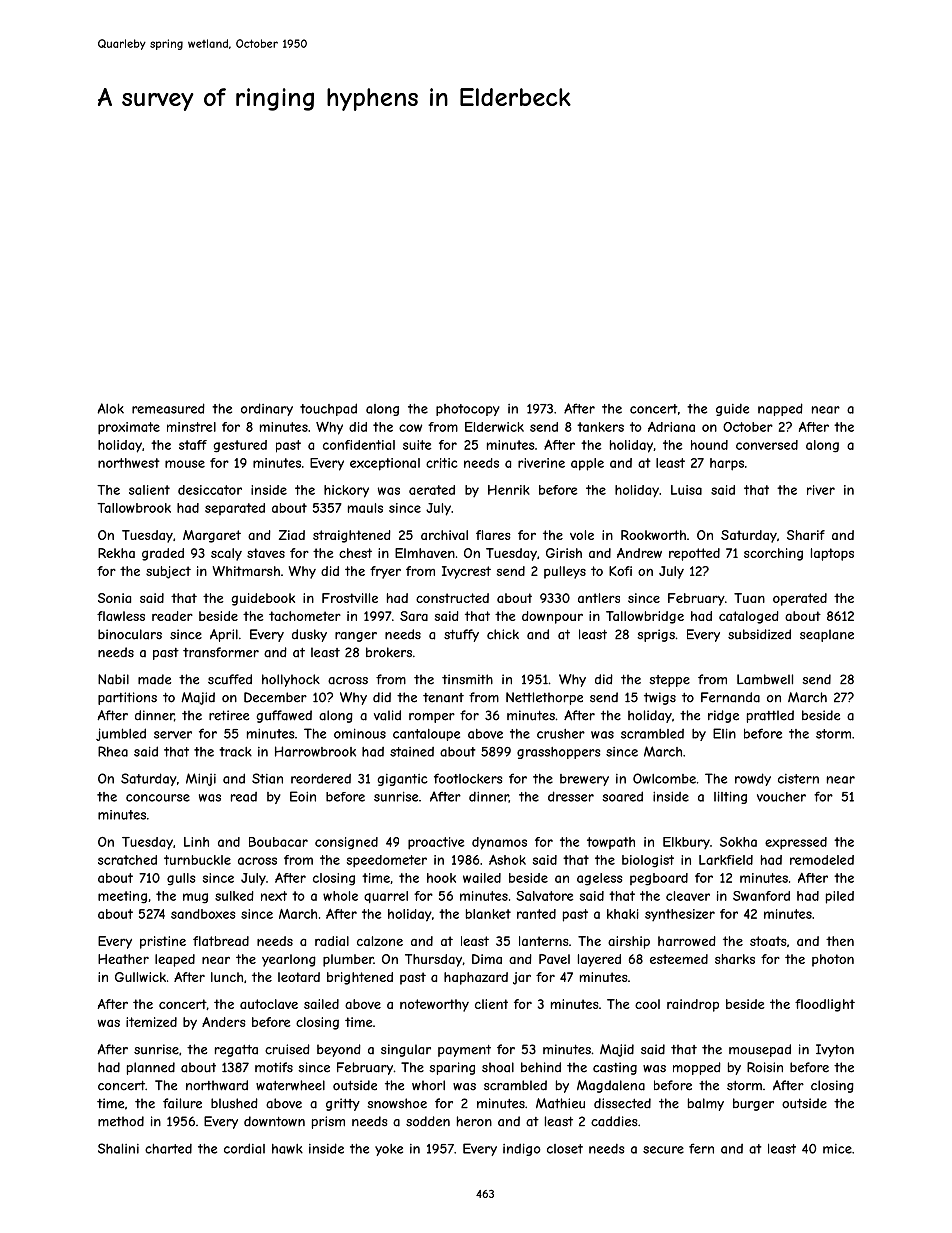  I want to click on singular, so click(406, 1050).
